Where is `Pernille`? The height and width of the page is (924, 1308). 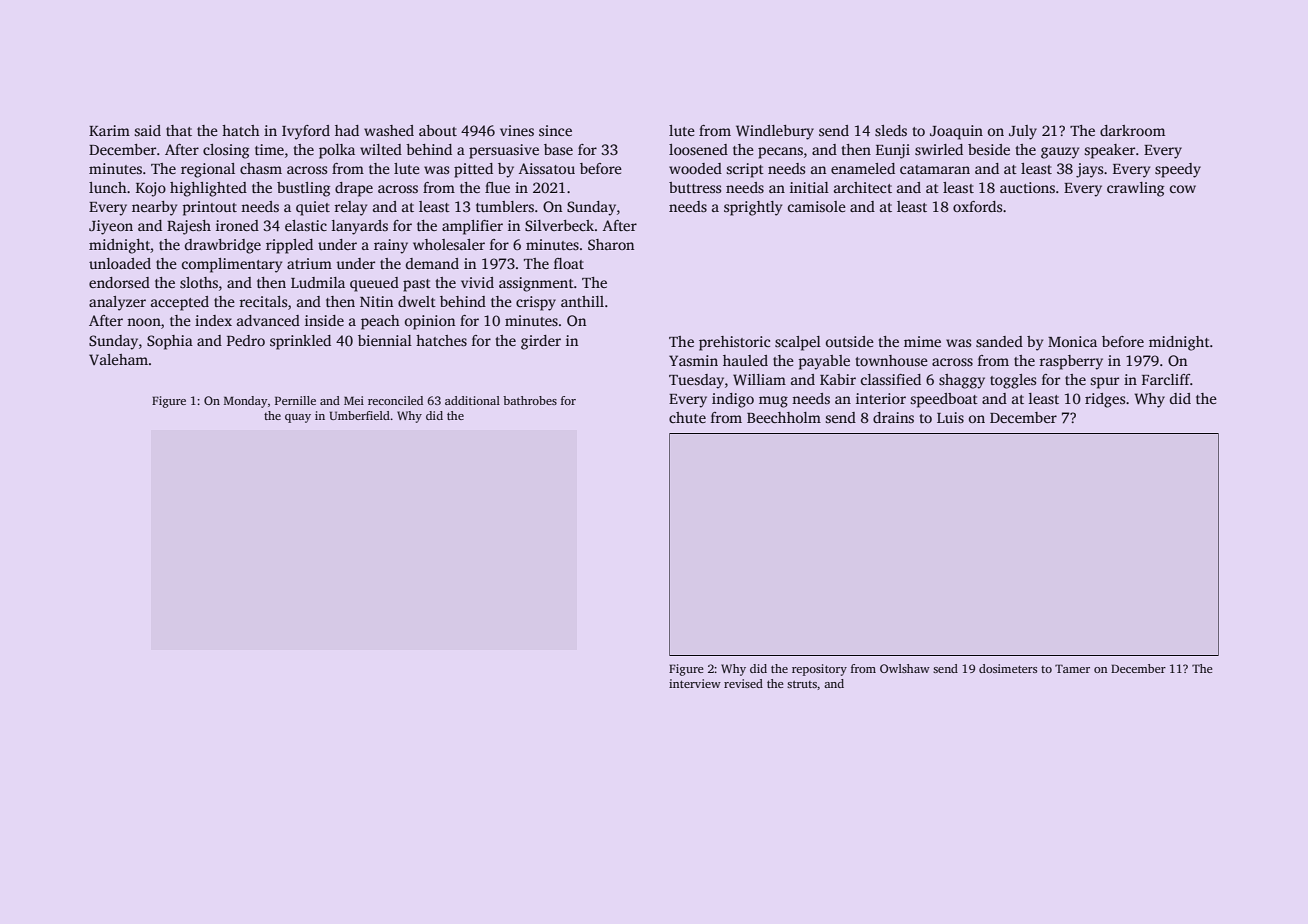
Pernille is located at coordinates (295, 400).
